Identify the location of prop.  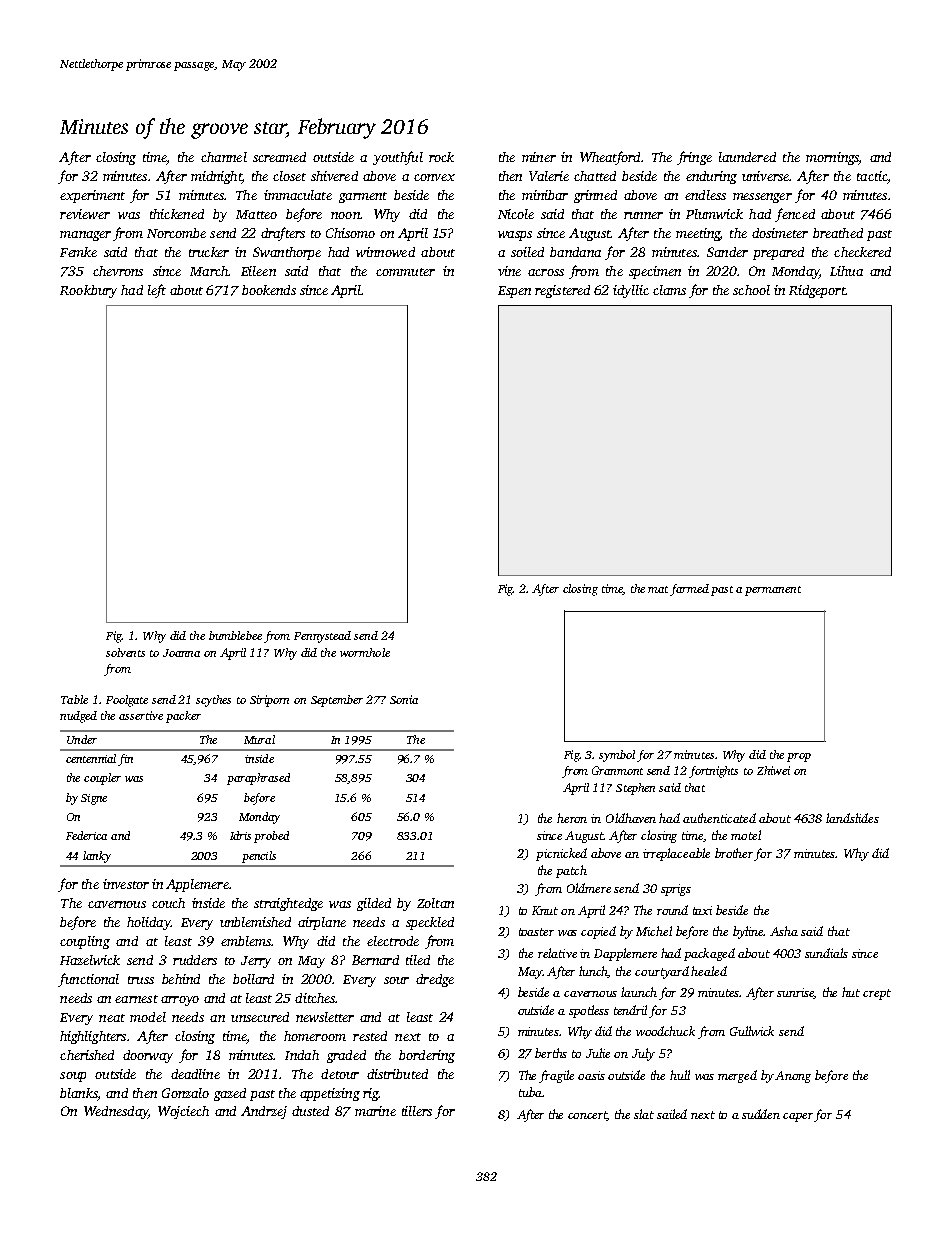
(799, 757).
